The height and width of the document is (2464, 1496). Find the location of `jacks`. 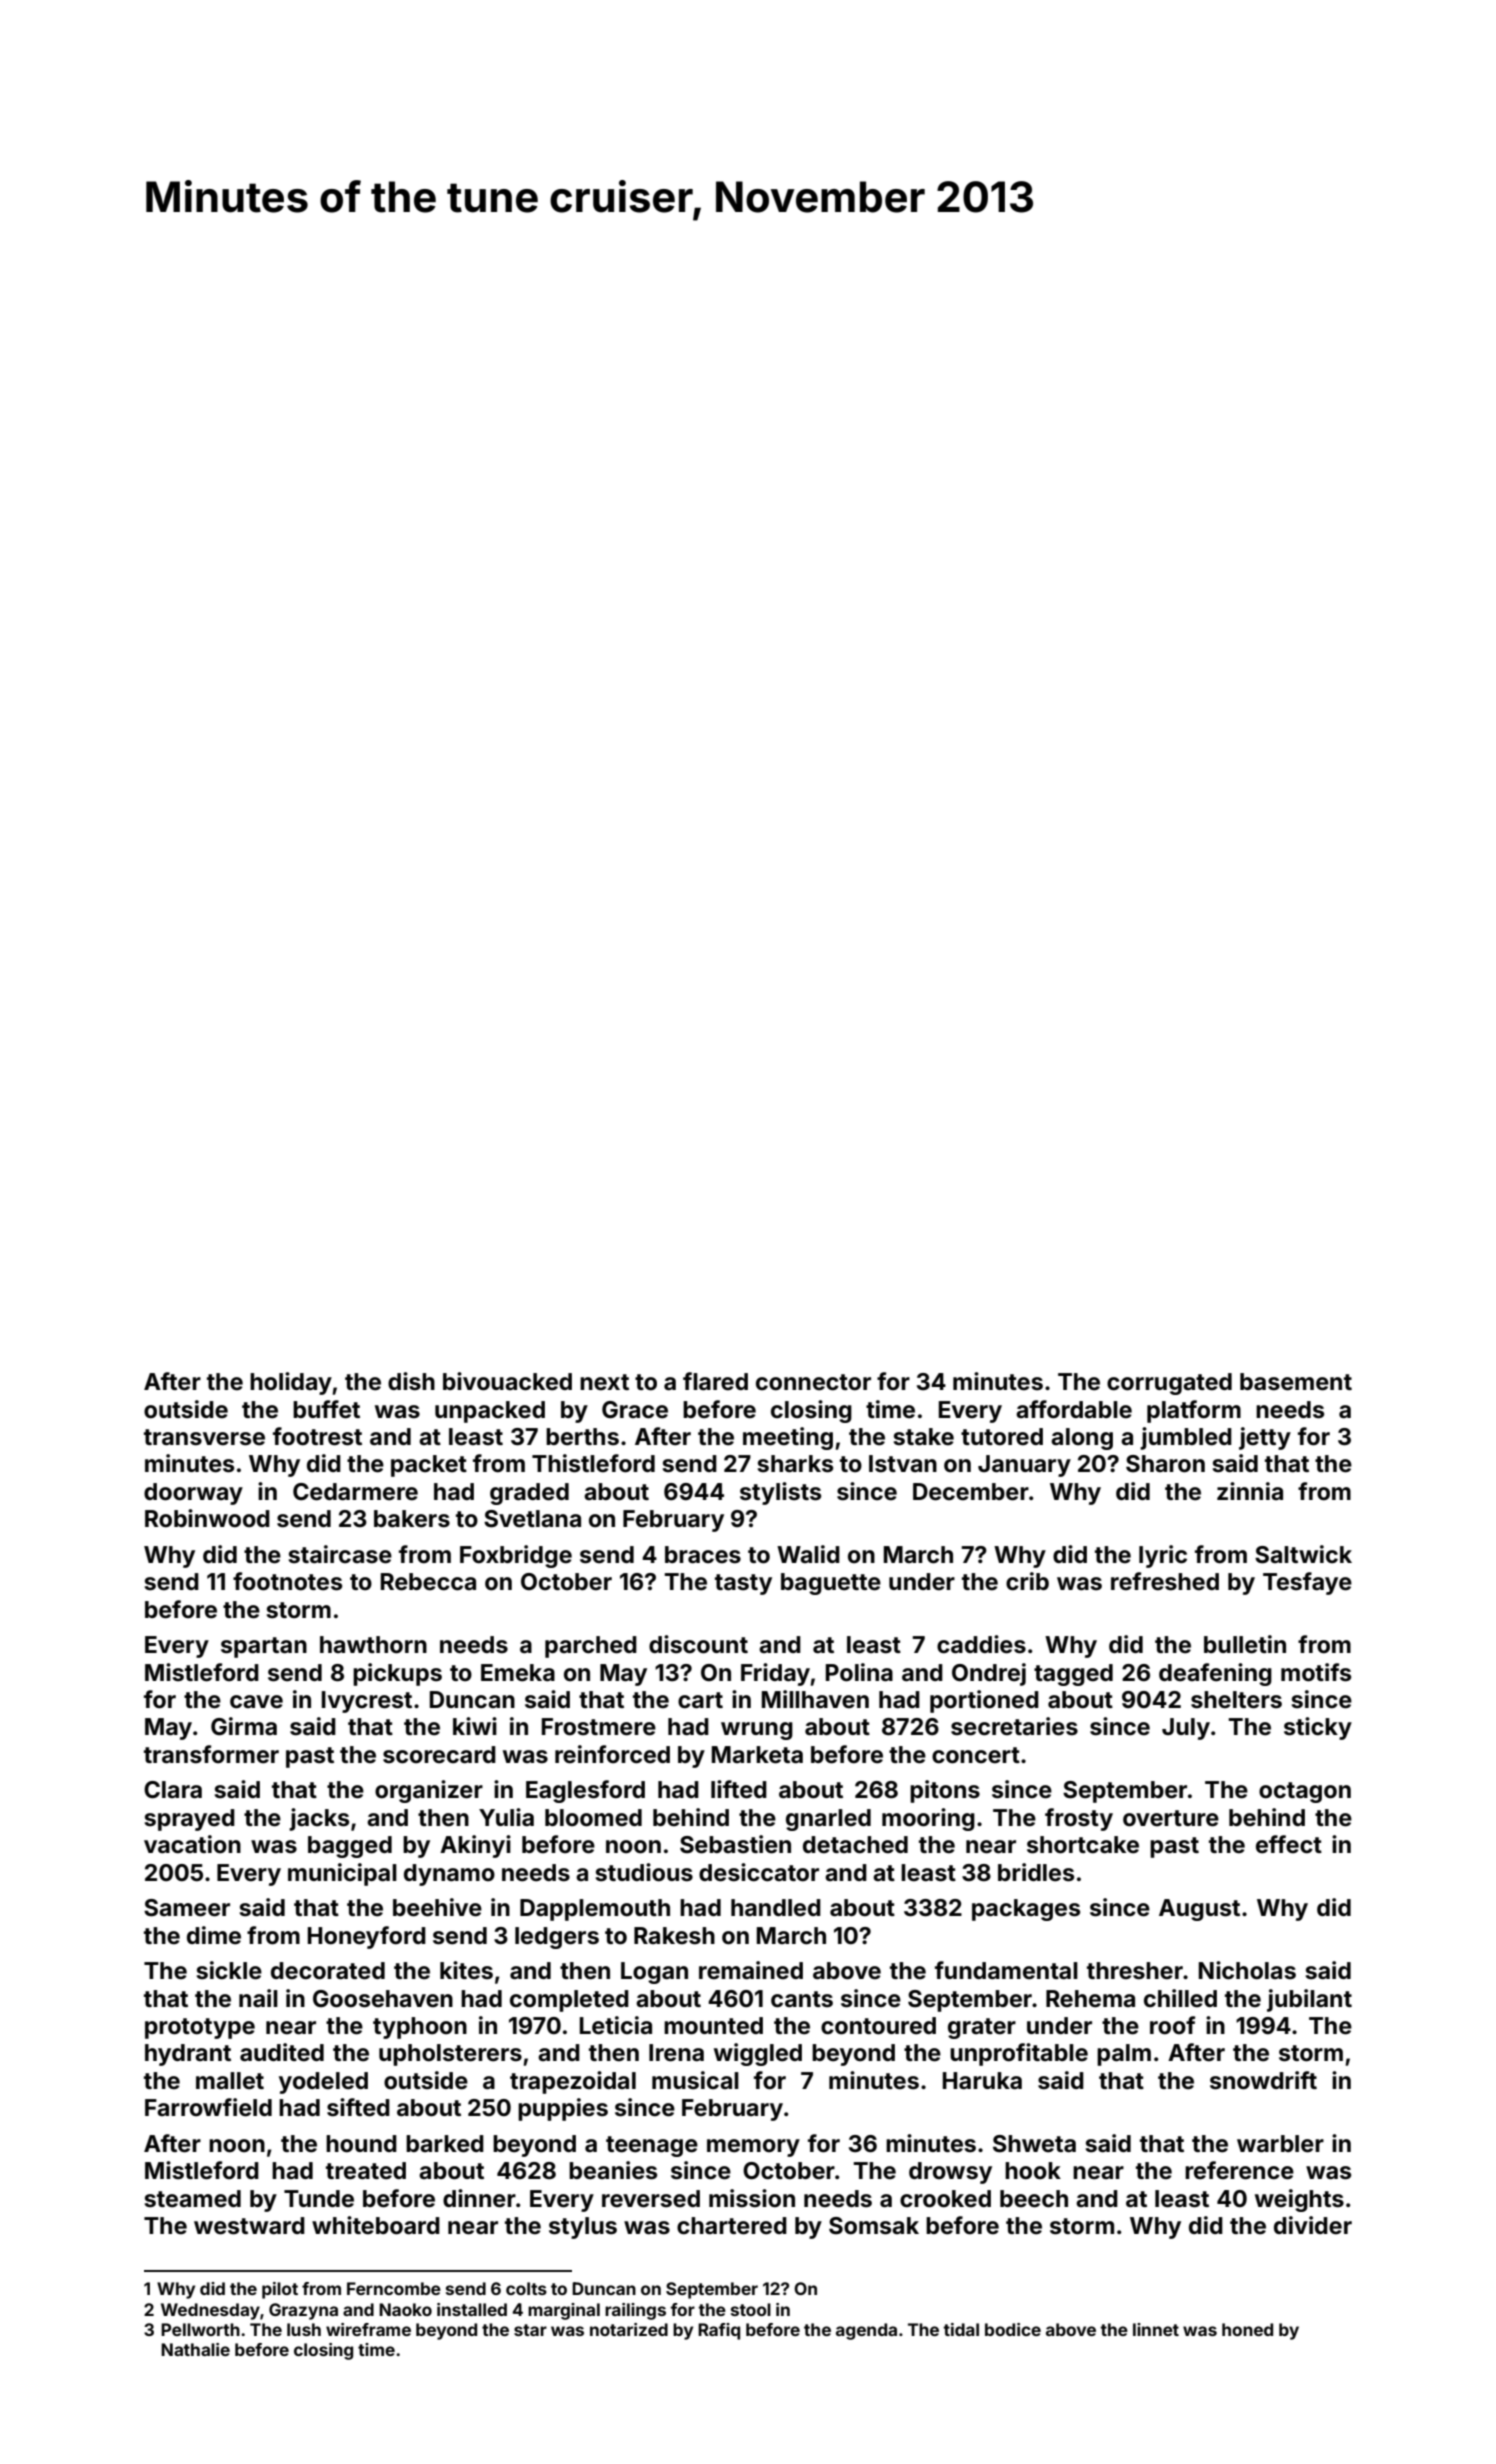

jacks is located at coordinates (319, 1819).
